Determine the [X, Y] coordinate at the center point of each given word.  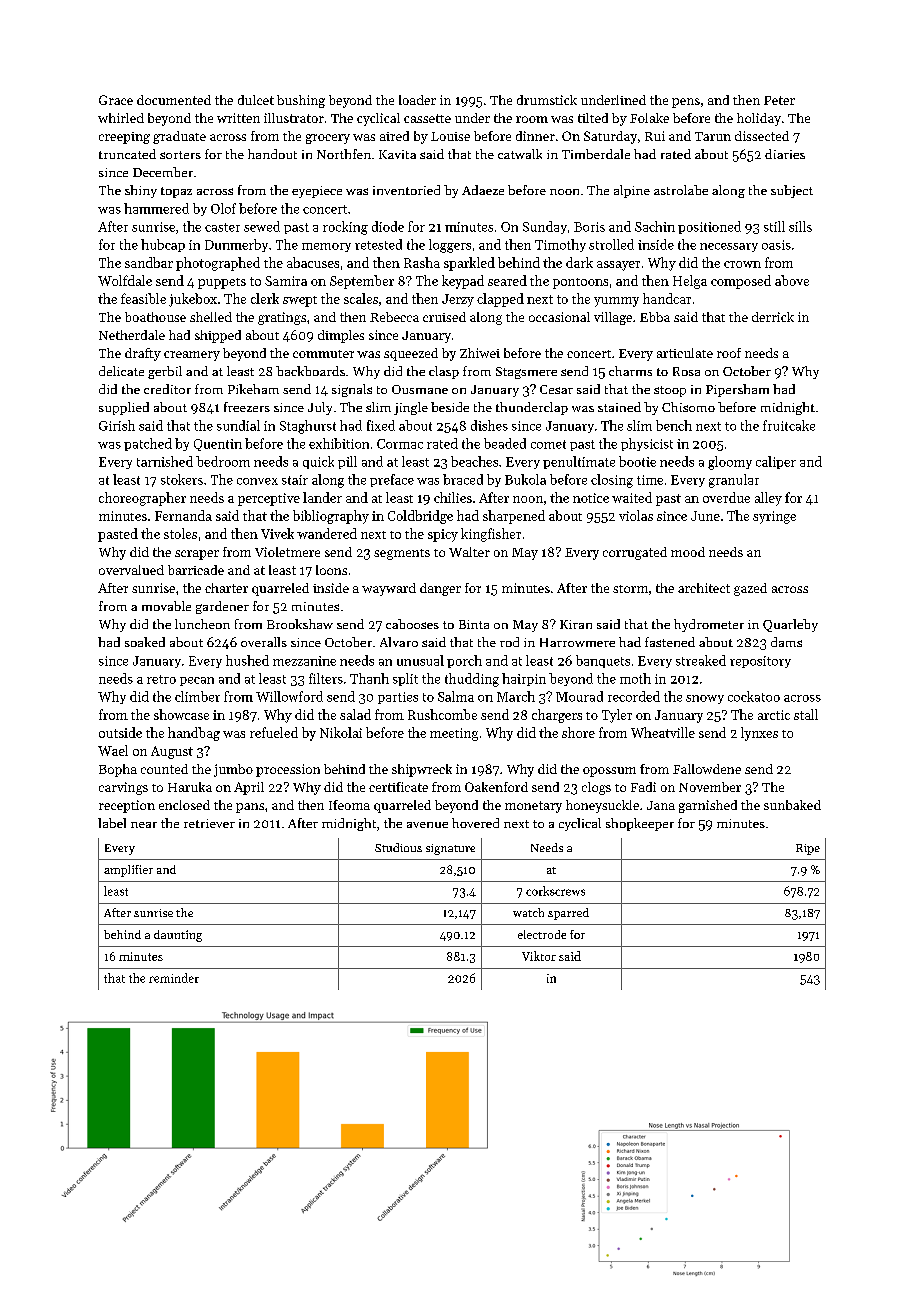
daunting [178, 936]
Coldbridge [420, 517]
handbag [194, 734]
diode [388, 226]
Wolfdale [125, 280]
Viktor [539, 956]
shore [578, 732]
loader [417, 100]
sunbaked [792, 805]
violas [636, 515]
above [792, 280]
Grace [116, 100]
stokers [182, 479]
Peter [779, 100]
